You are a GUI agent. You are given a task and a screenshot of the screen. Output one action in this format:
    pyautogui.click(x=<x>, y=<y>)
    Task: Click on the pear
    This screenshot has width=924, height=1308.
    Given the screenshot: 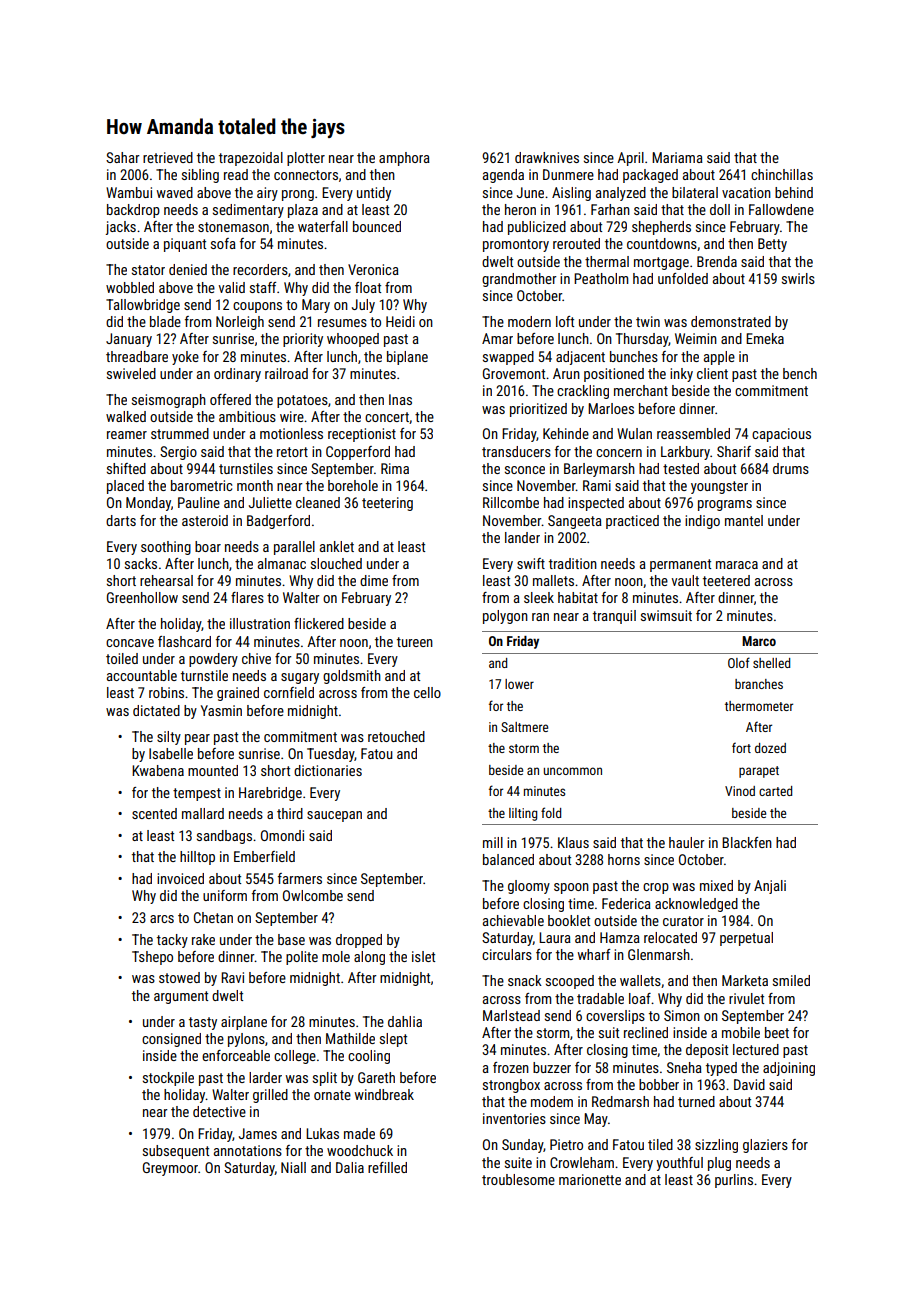 What is the action you would take?
    pyautogui.click(x=197, y=739)
